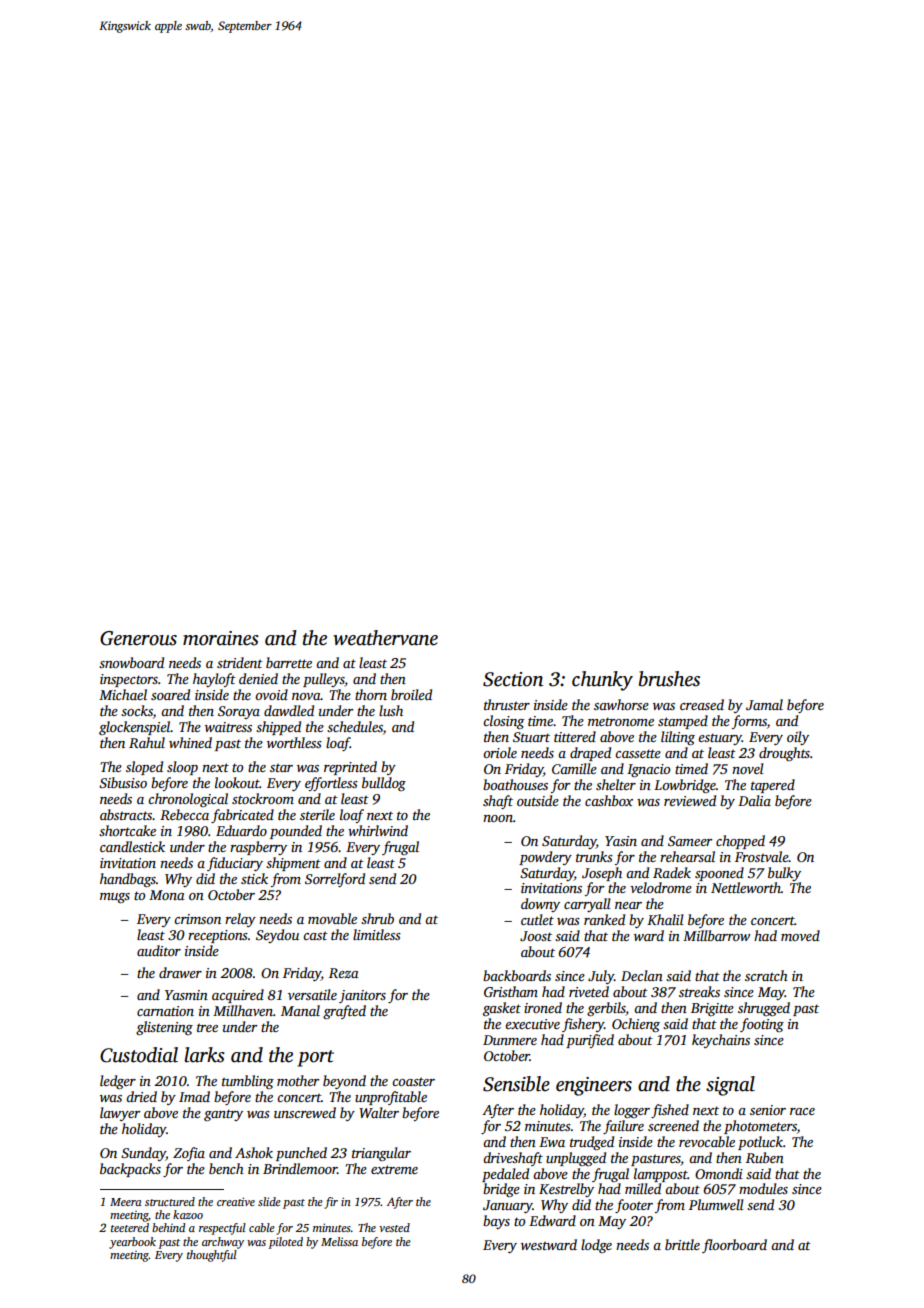  I want to click on bench, so click(226, 1168).
